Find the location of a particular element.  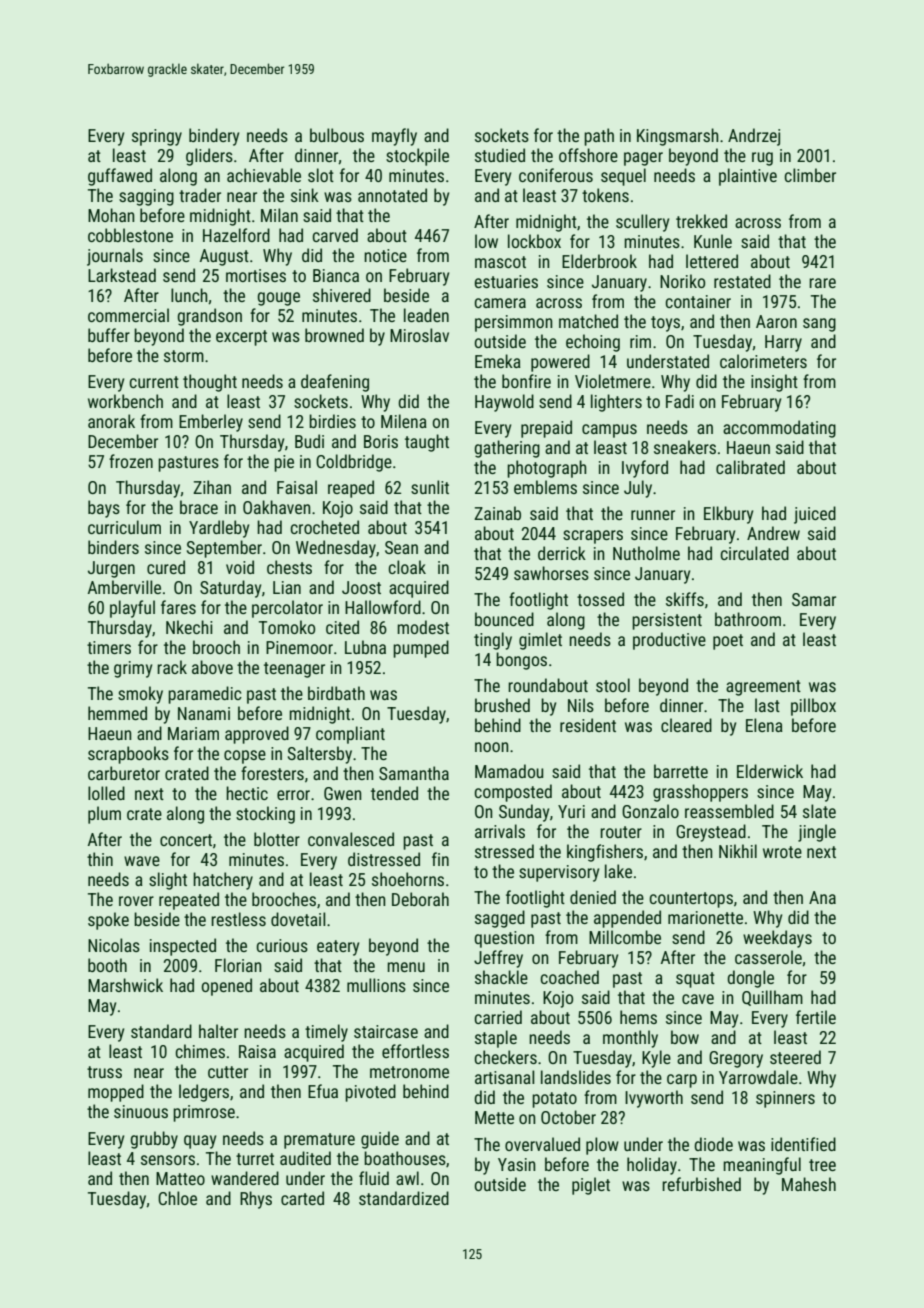

sinuous is located at coordinates (141, 1111).
